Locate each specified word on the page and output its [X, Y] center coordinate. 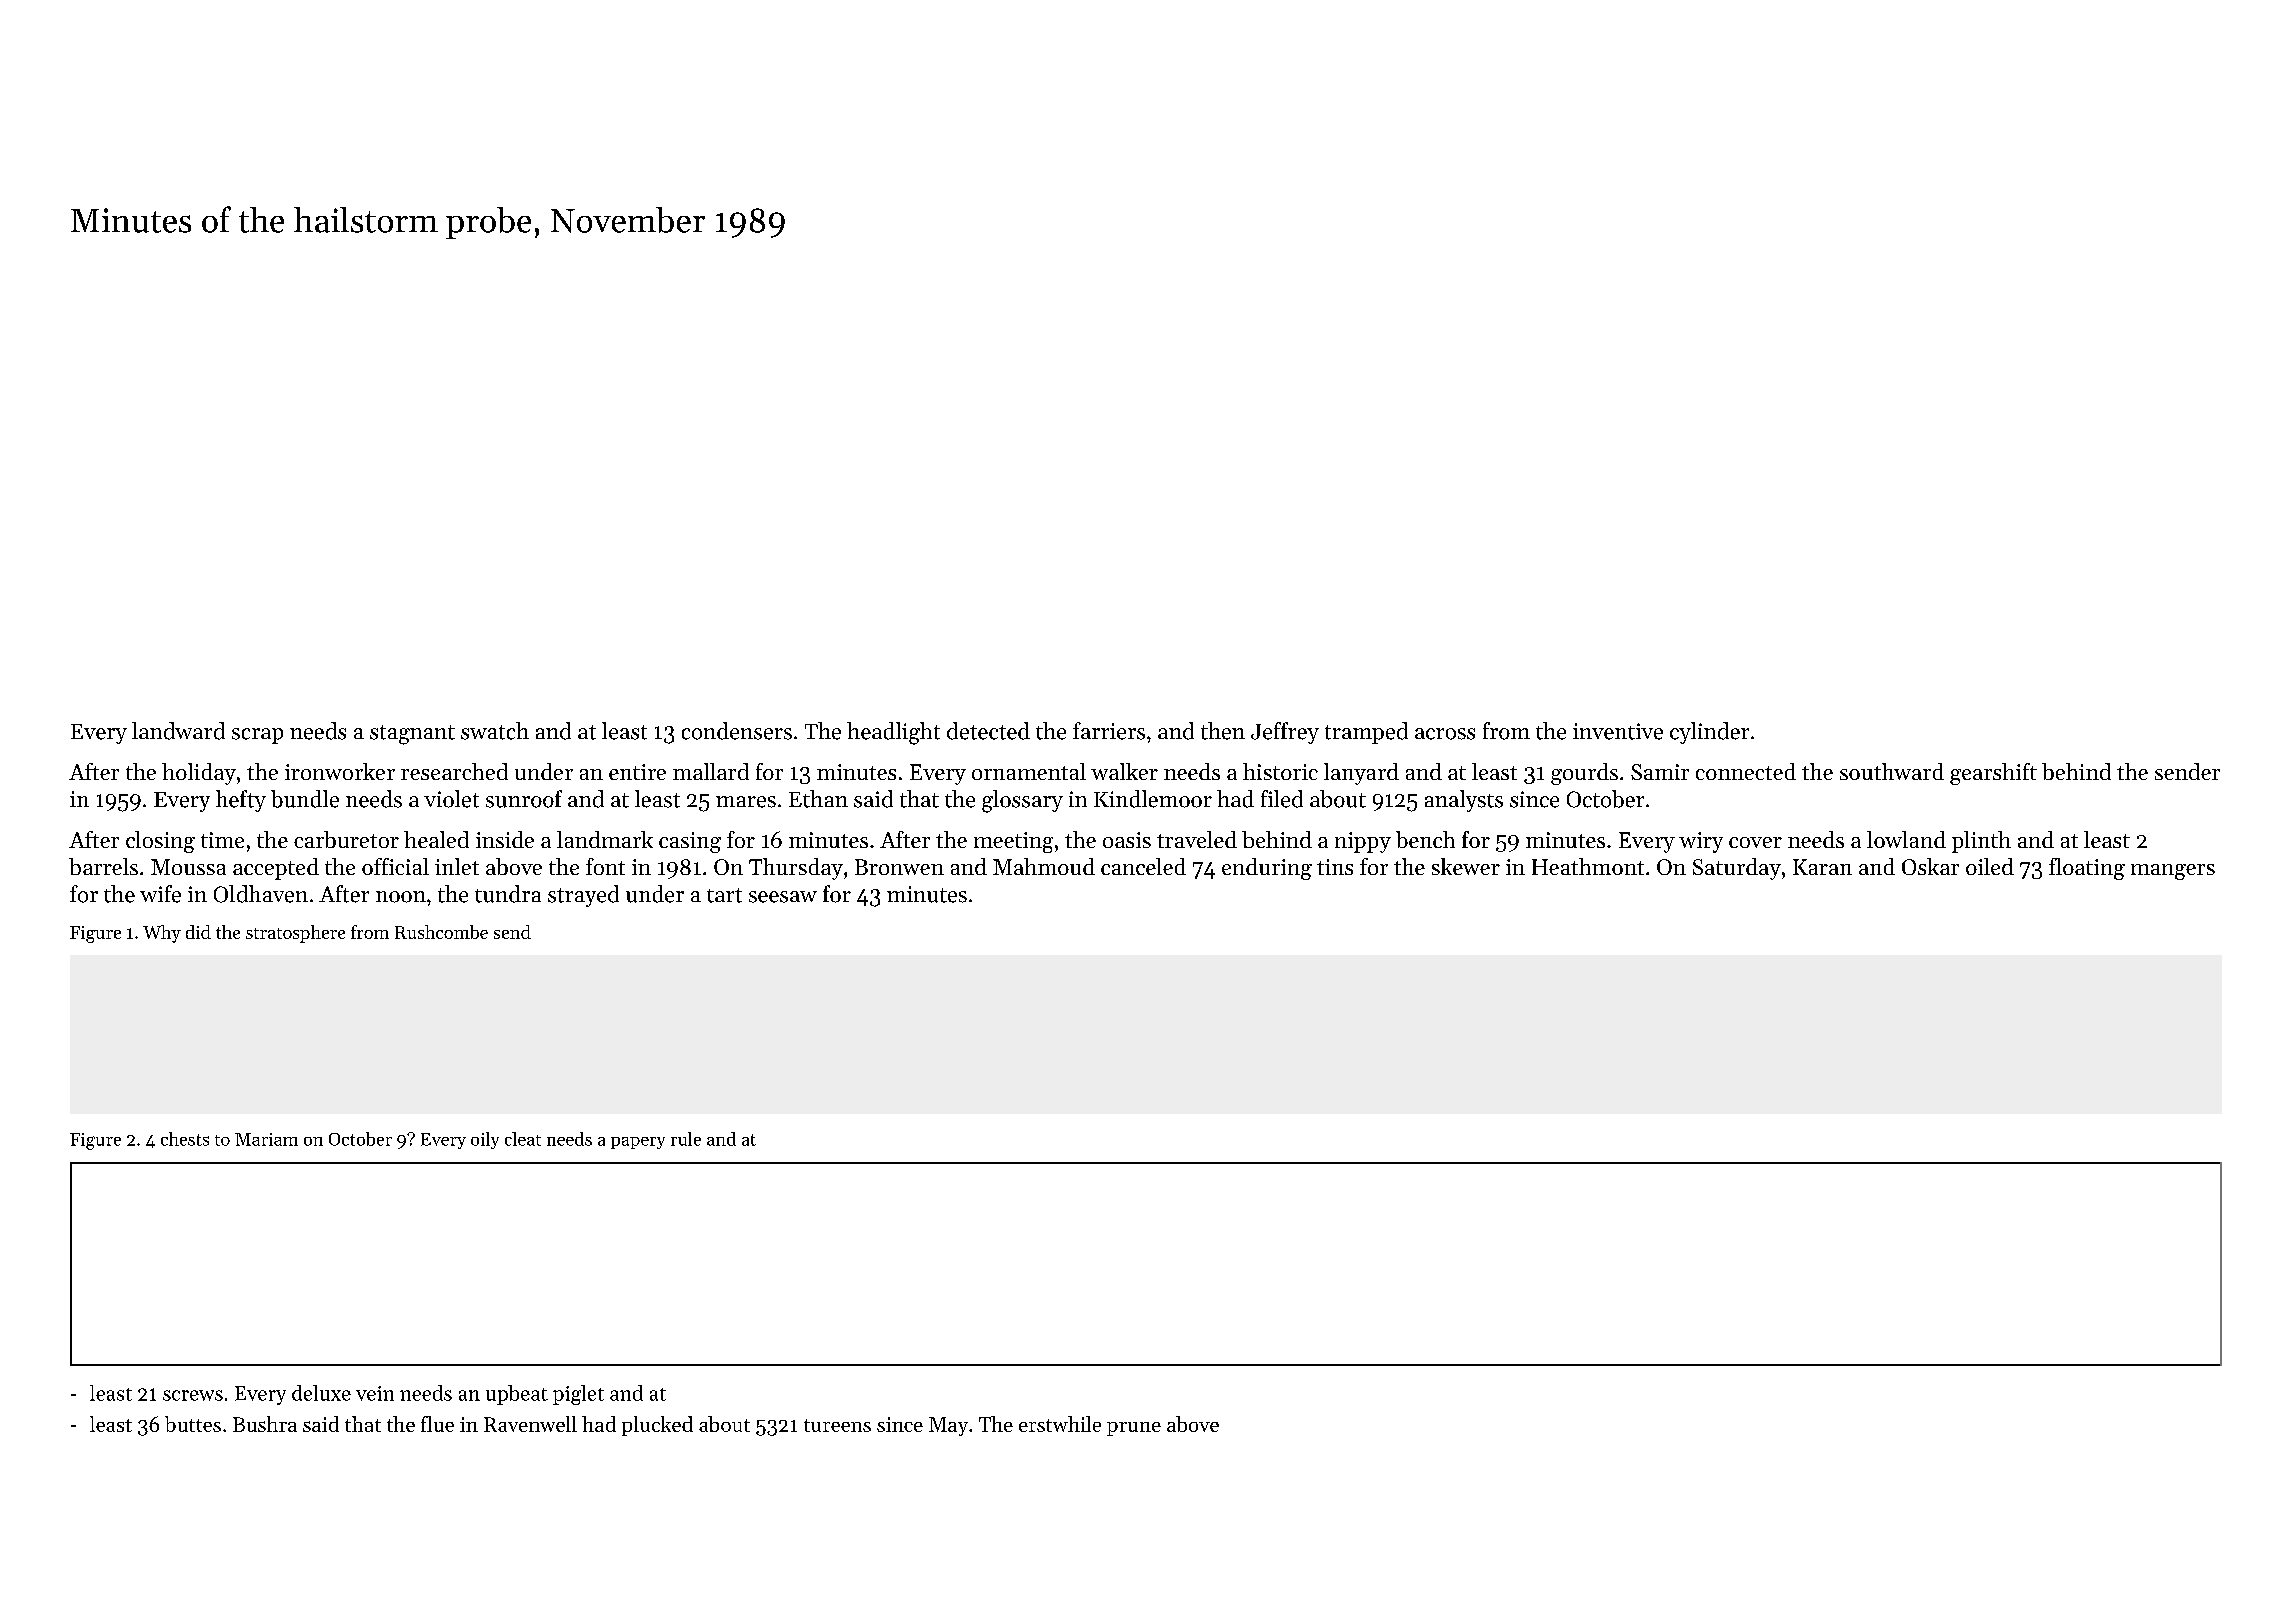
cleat [523, 1139]
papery [638, 1143]
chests [185, 1139]
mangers [2173, 872]
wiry [1701, 842]
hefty [241, 801]
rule [686, 1139]
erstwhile [1060, 1424]
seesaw [783, 897]
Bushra [265, 1424]
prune [1134, 1429]
